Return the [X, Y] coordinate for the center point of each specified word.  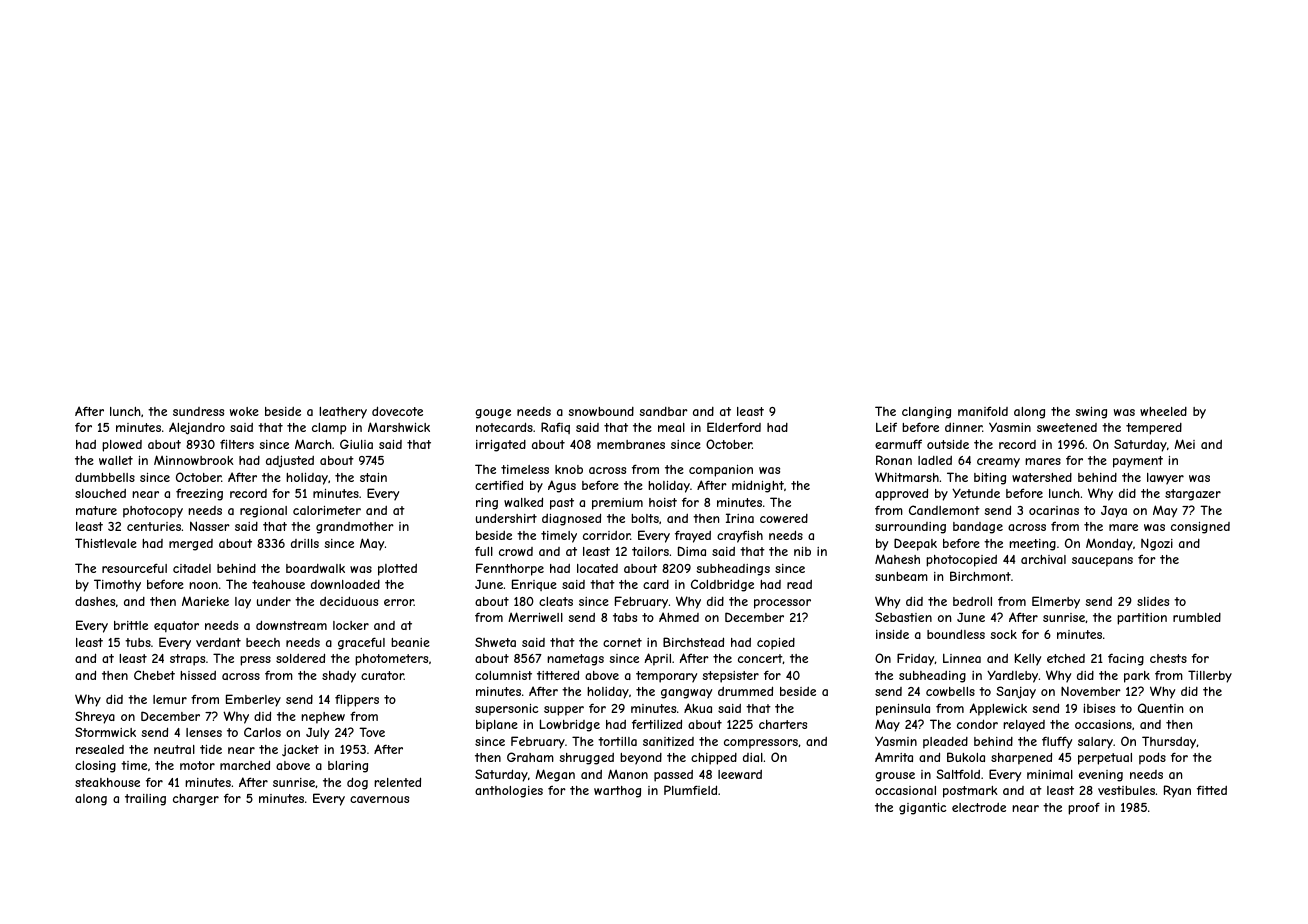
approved [901, 494]
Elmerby [1056, 602]
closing [95, 767]
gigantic [922, 809]
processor [782, 604]
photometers [391, 660]
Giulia [356, 444]
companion [721, 471]
